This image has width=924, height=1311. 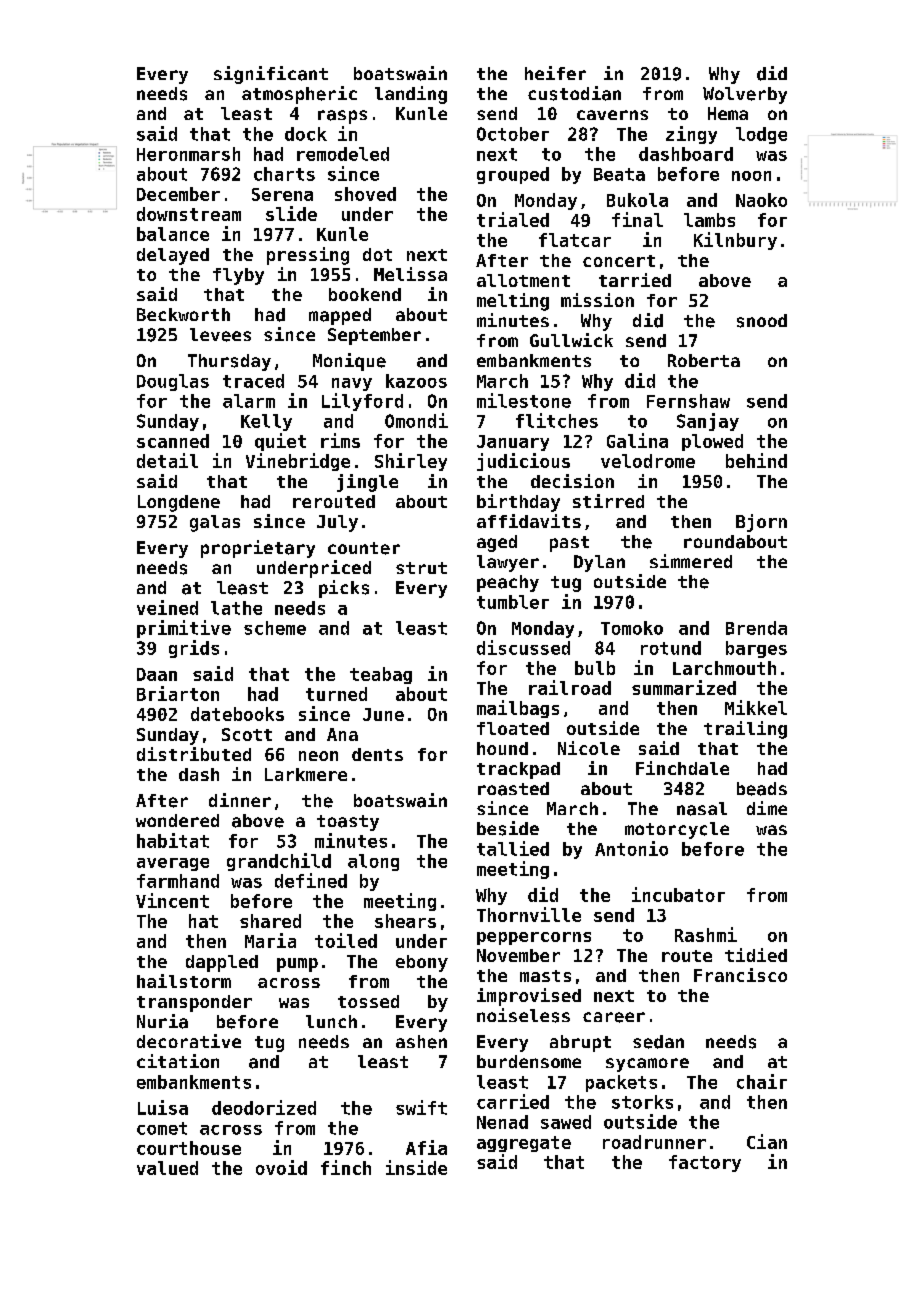 I want to click on heifer, so click(x=555, y=73).
